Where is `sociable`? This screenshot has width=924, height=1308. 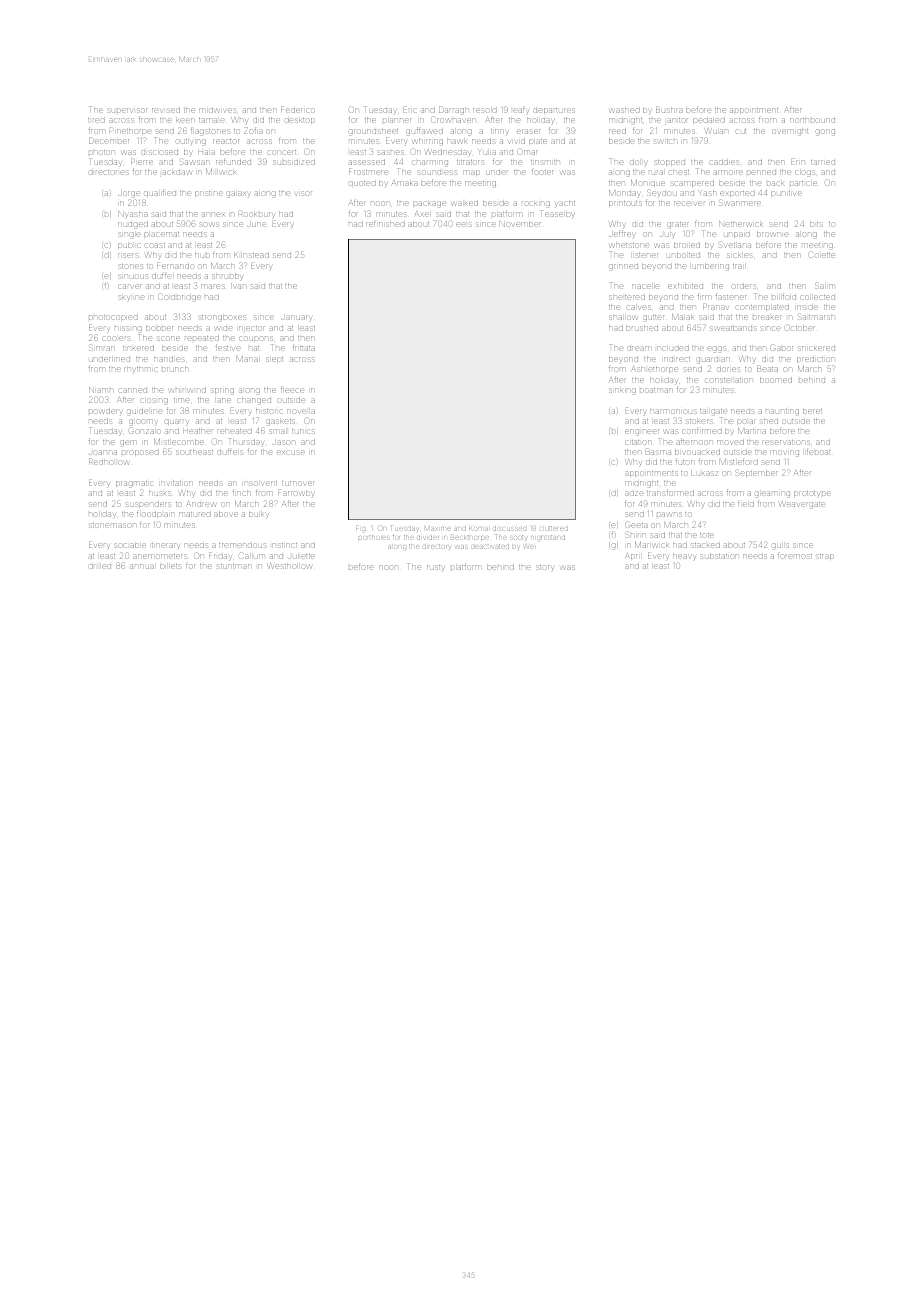 sociable is located at coordinates (131, 545).
